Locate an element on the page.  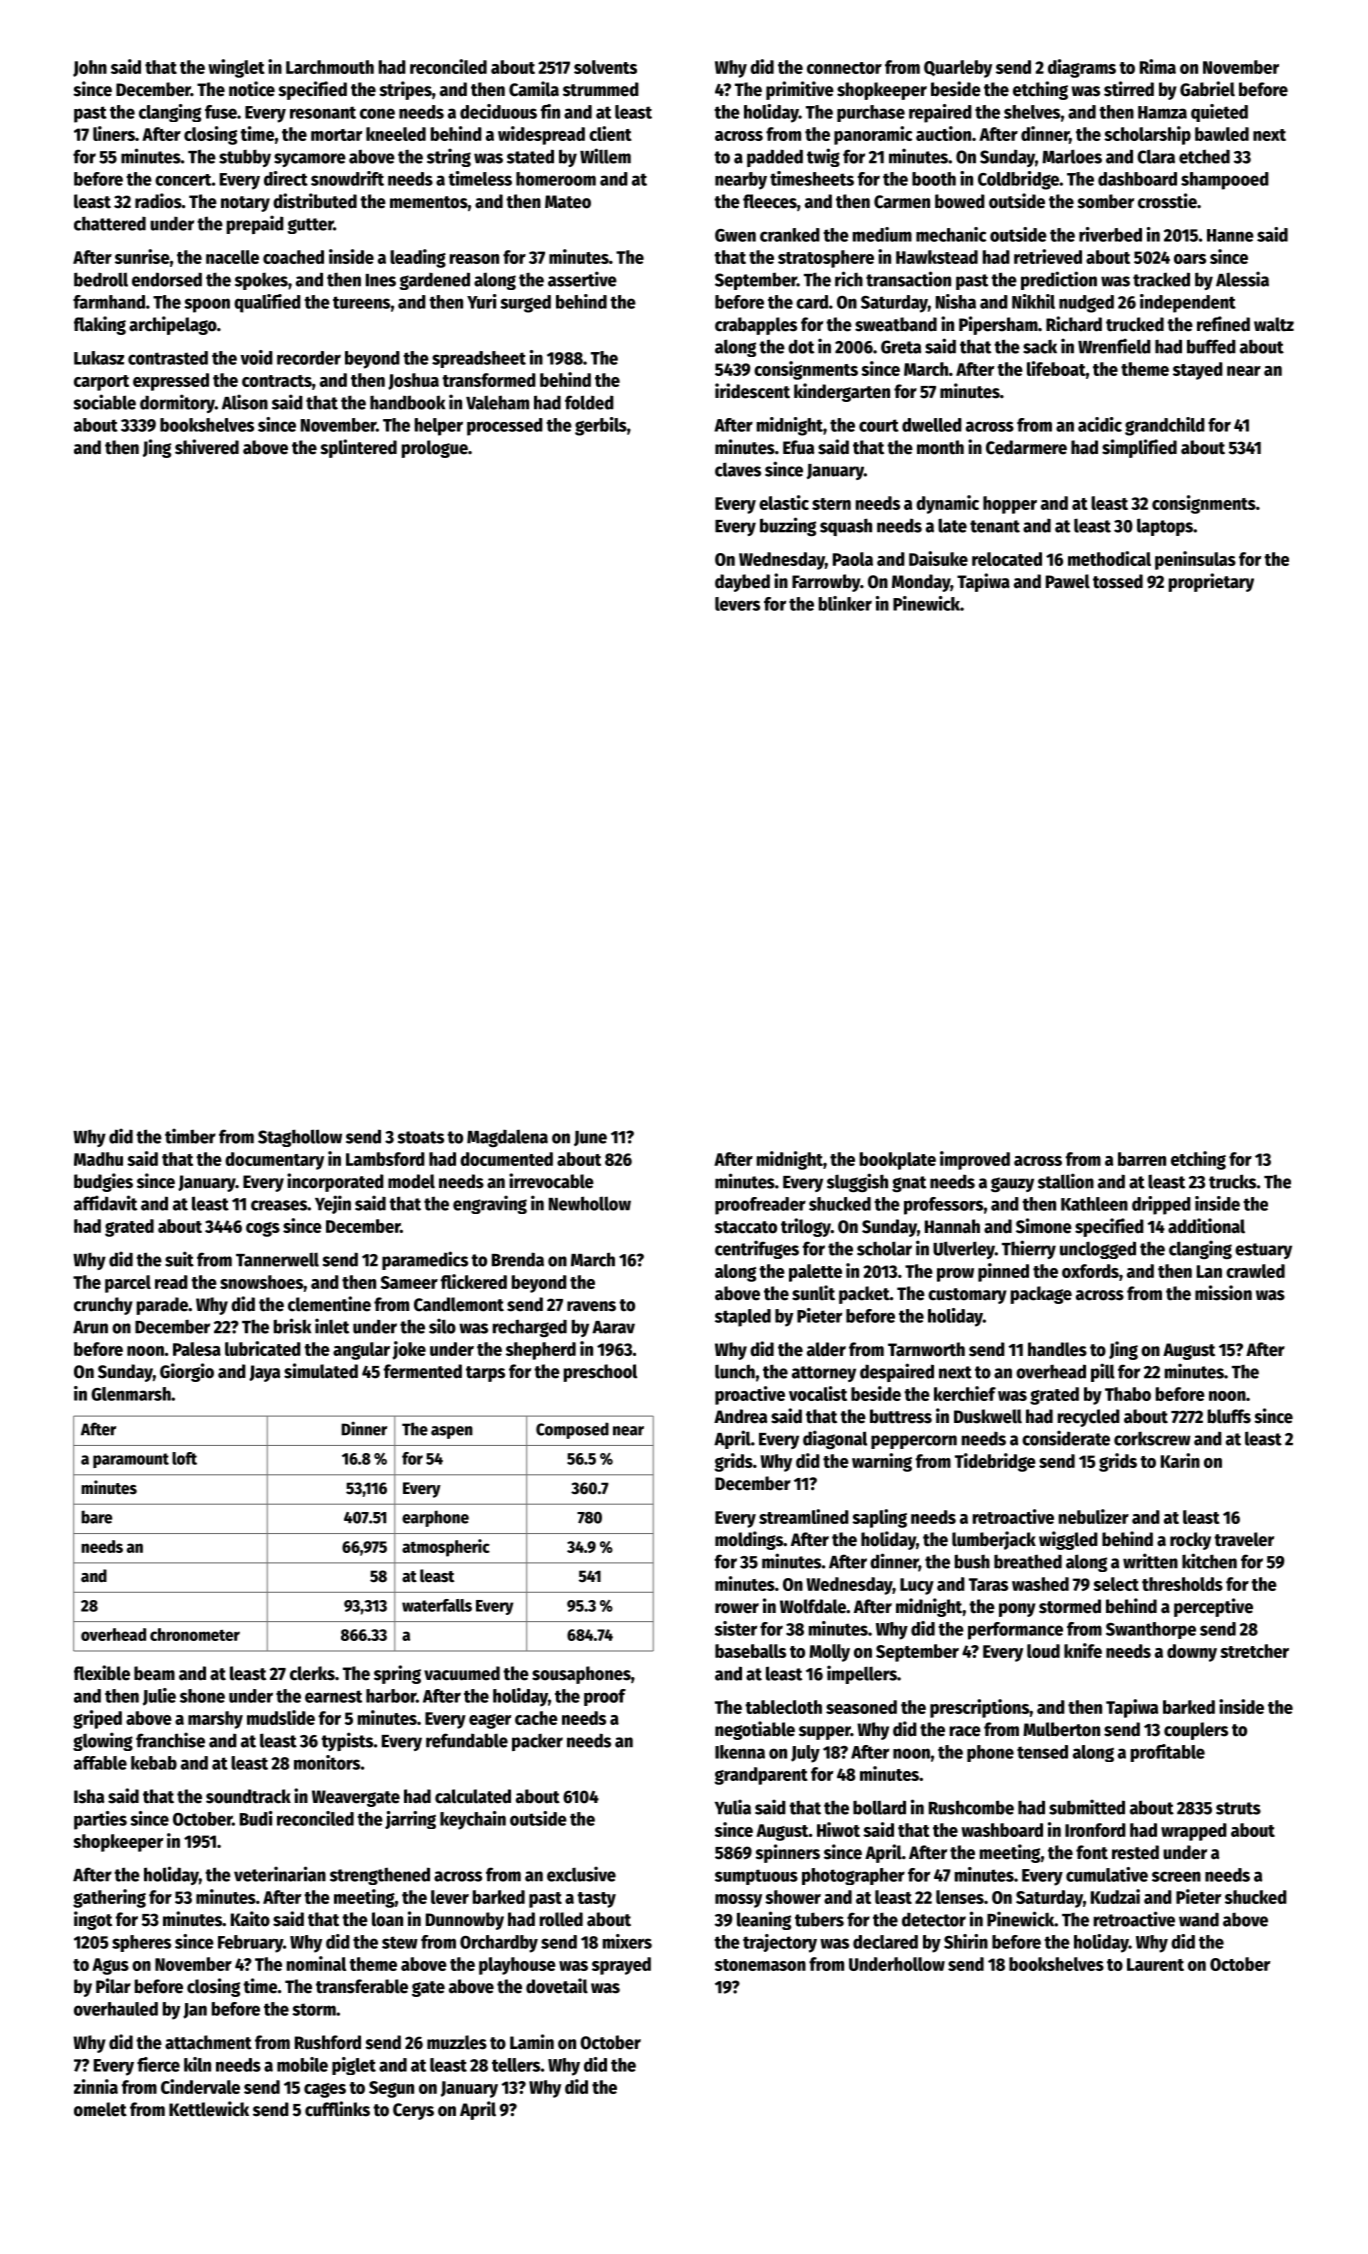
improved is located at coordinates (975, 1160).
